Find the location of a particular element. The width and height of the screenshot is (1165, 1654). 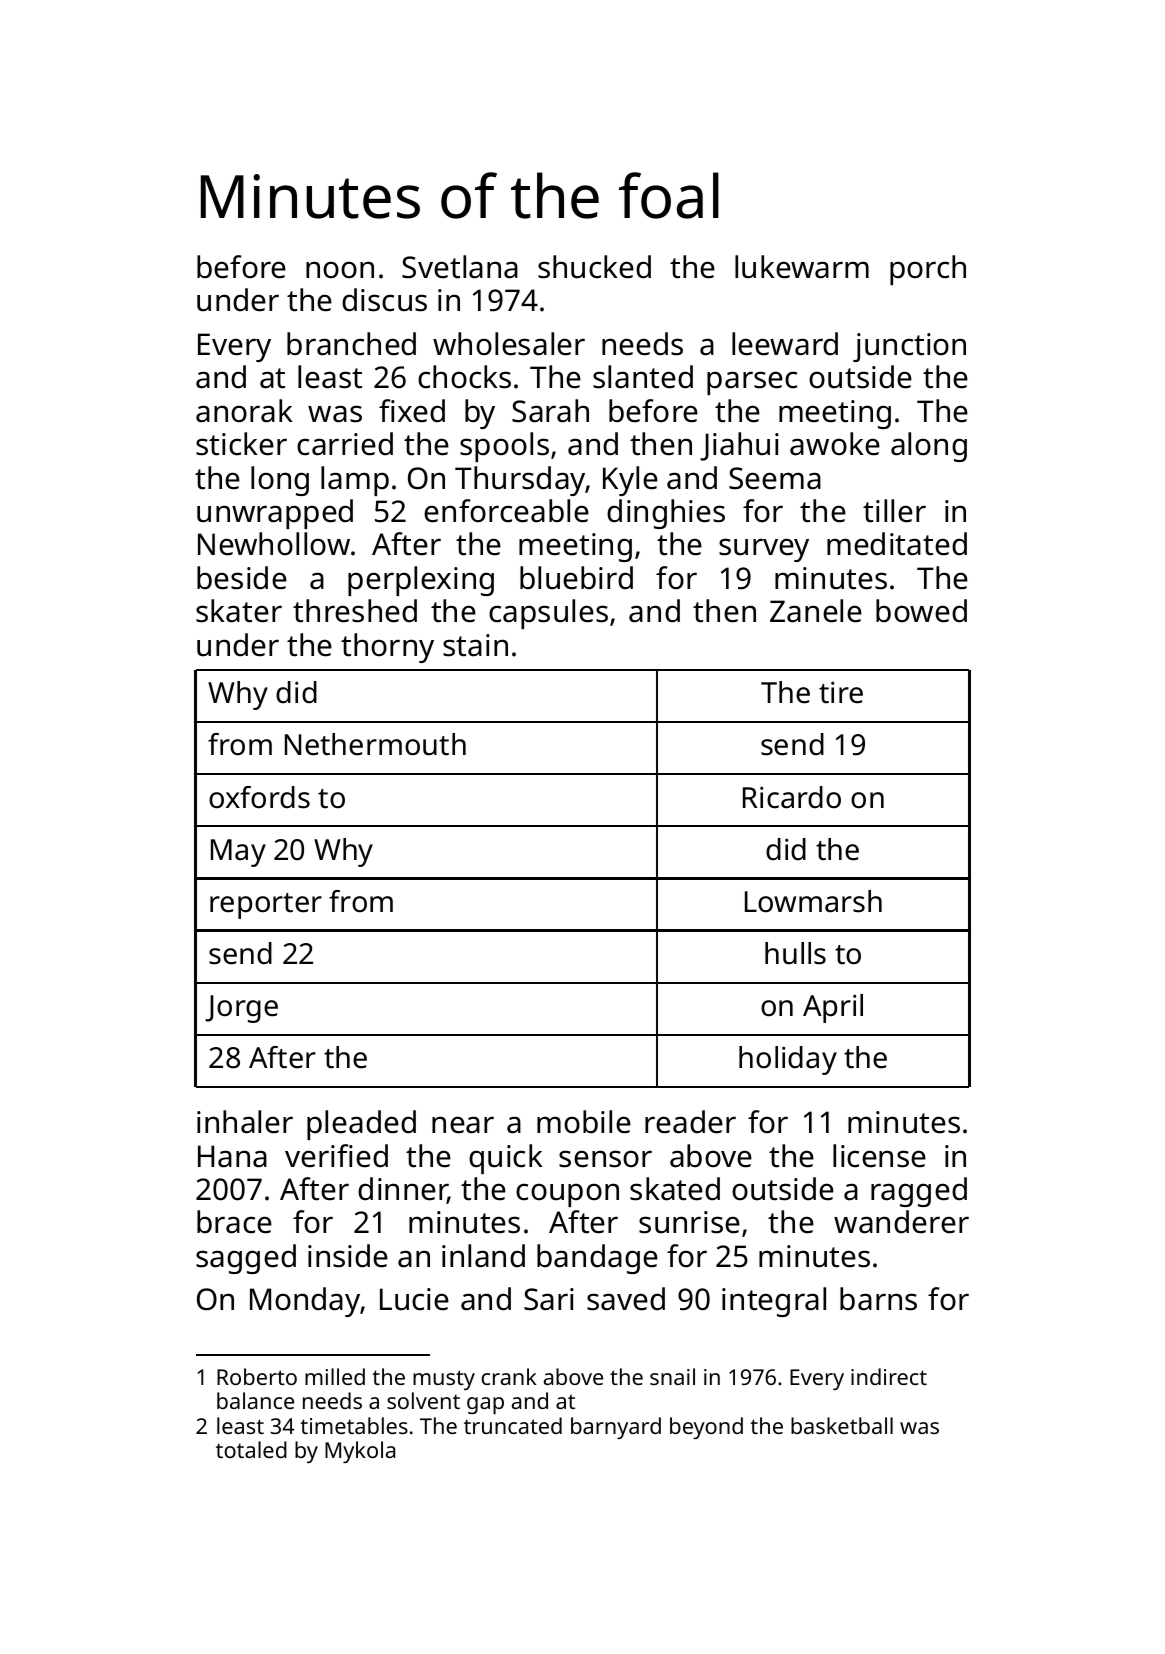

noon is located at coordinates (340, 270).
